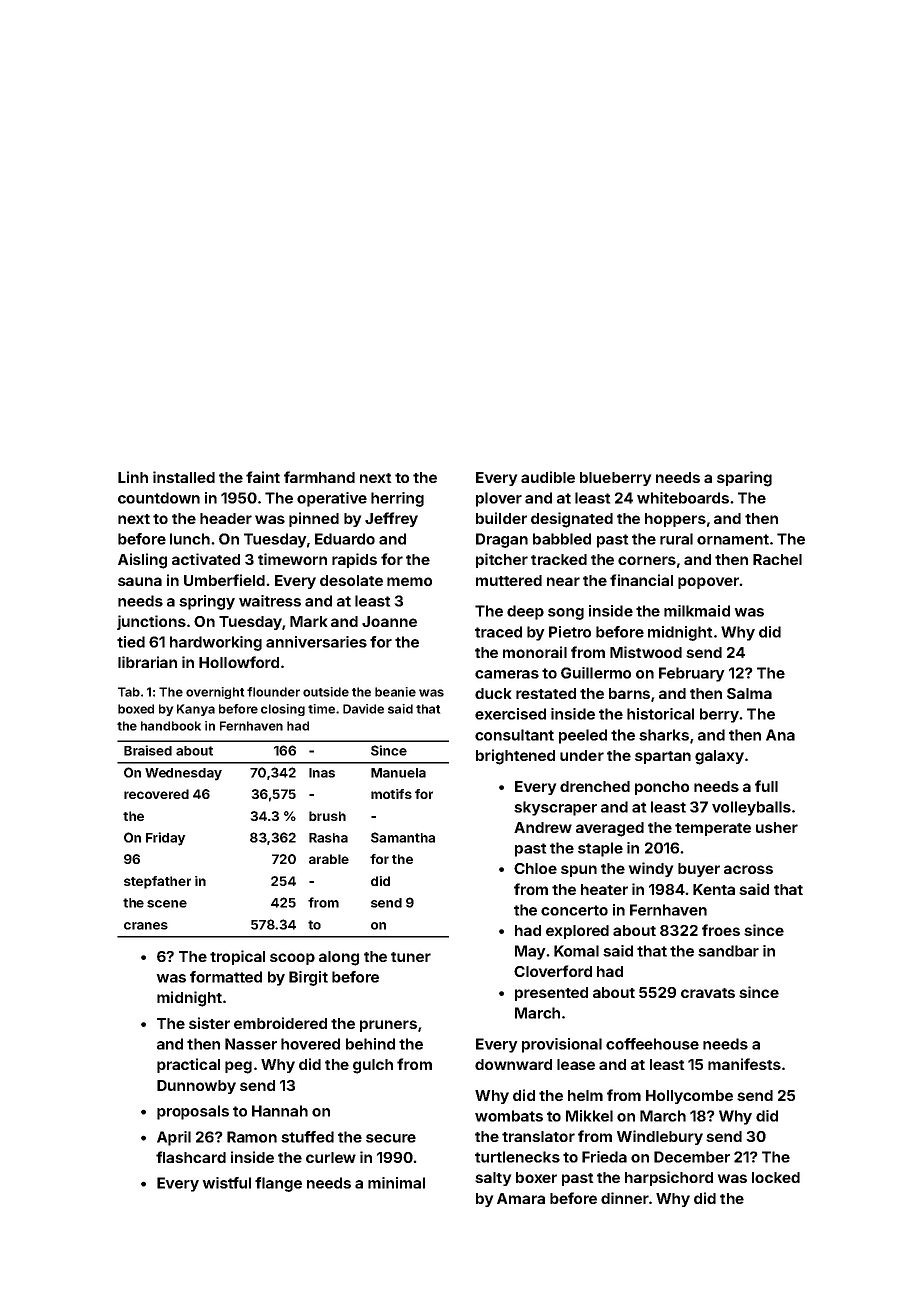 Image resolution: width=924 pixels, height=1308 pixels. Describe the element at coordinates (251, 1044) in the page. I see `Nasser` at that location.
